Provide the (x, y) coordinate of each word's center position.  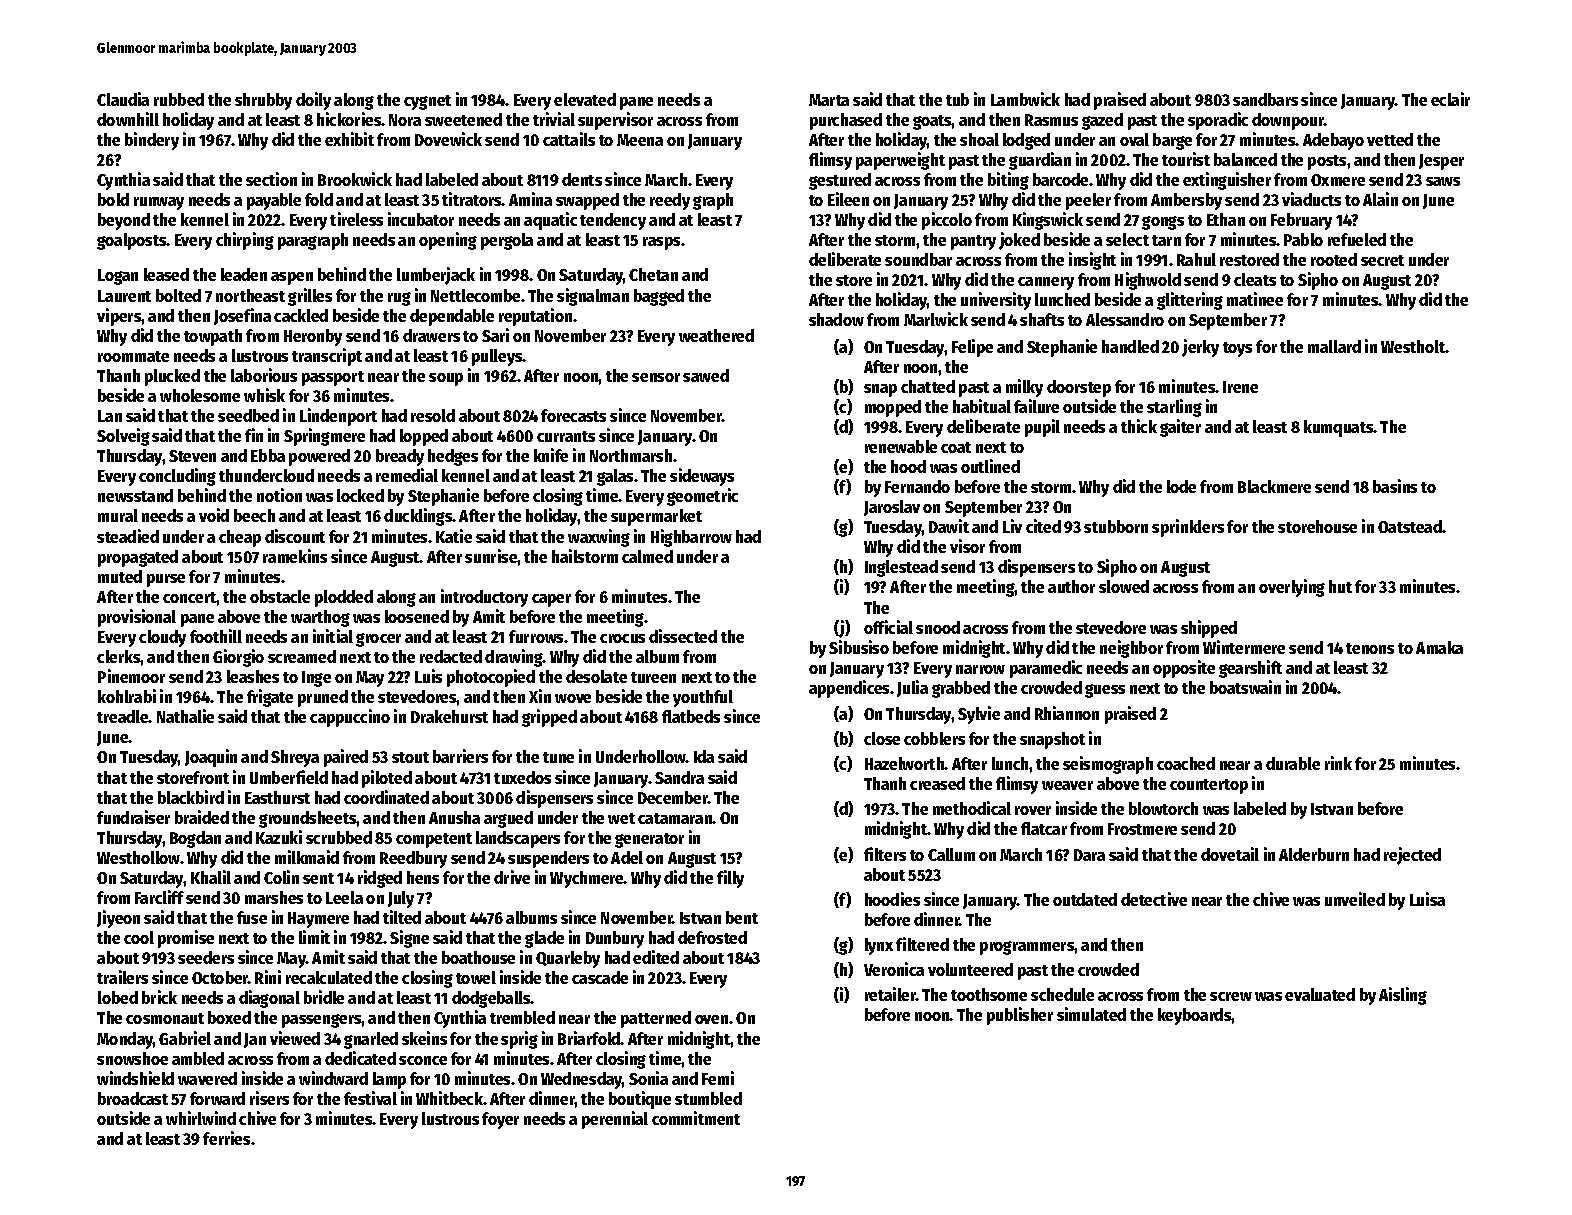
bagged (659, 297)
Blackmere (1274, 486)
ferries (226, 1138)
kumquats (1339, 428)
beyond (124, 221)
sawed (706, 375)
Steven (192, 456)
